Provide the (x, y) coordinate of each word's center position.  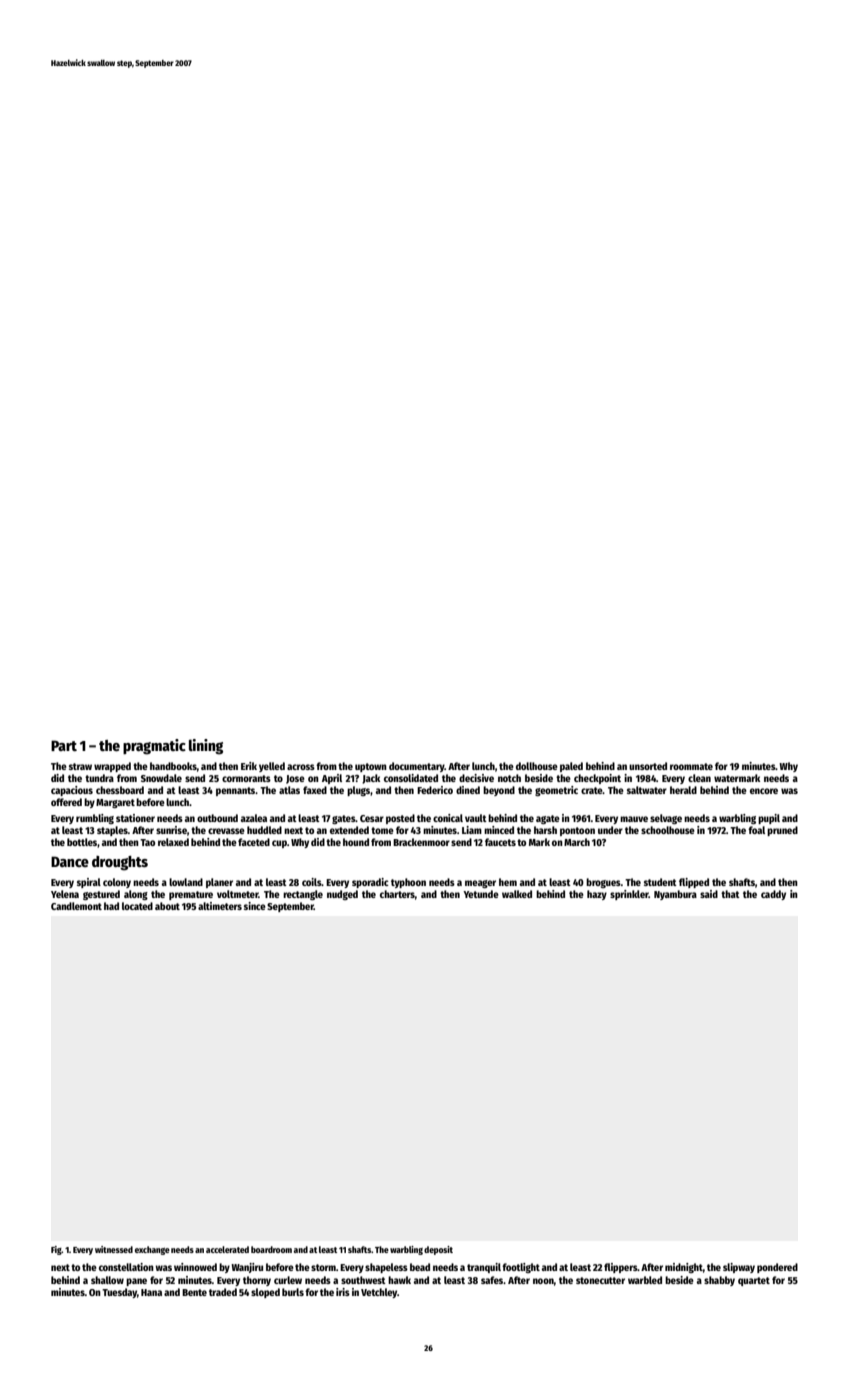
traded (223, 1292)
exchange (152, 1250)
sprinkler (629, 895)
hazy (597, 895)
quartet (754, 1281)
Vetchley (379, 1293)
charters (397, 894)
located (137, 906)
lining (206, 747)
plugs (358, 791)
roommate (691, 766)
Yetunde (481, 894)
